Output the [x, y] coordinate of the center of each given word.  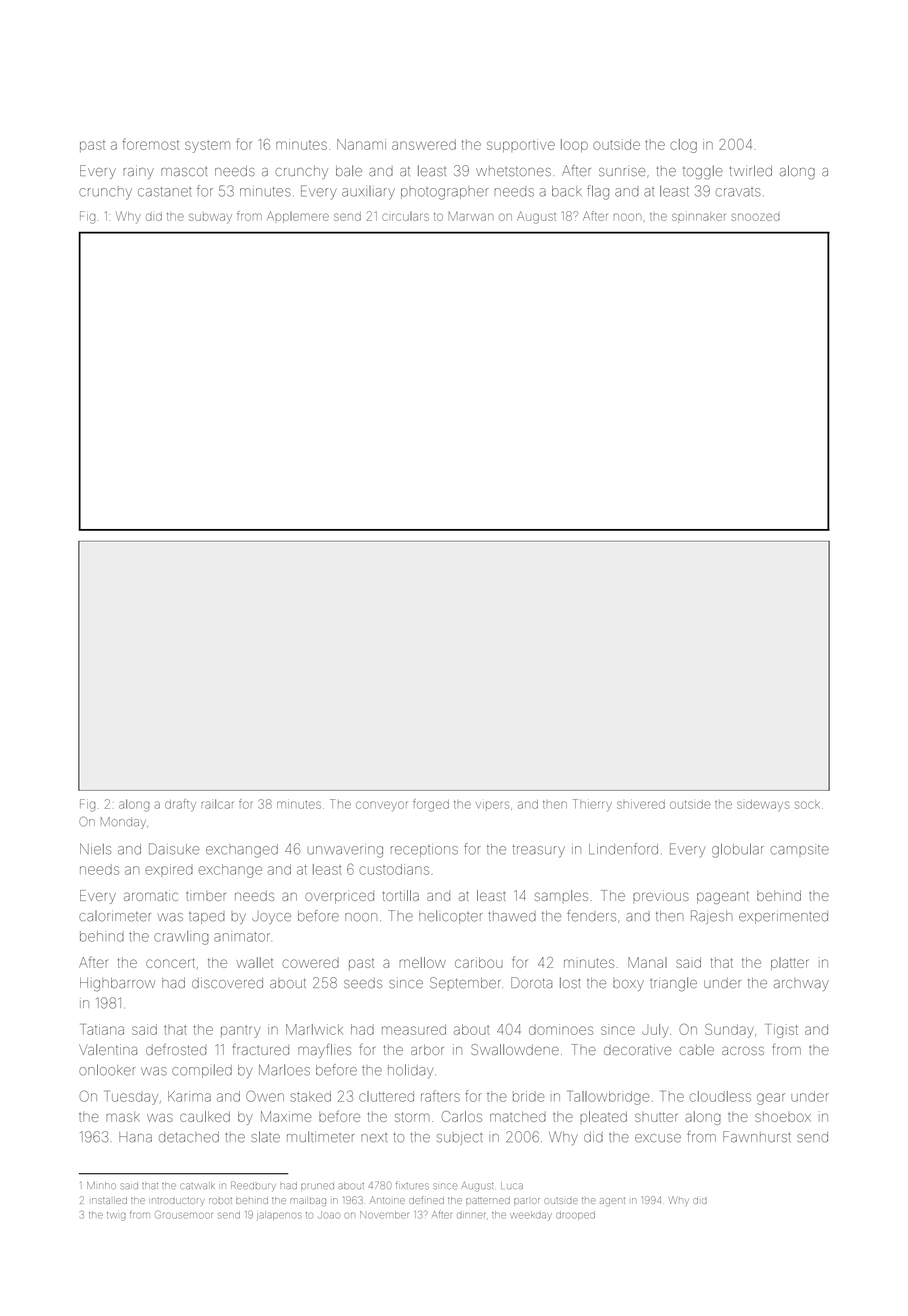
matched [518, 1116]
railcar [217, 804]
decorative [637, 1049]
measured [414, 1029]
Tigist [782, 1031]
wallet [254, 962]
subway [210, 218]
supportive [521, 145]
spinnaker [698, 216]
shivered [641, 804]
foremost [151, 144]
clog [683, 146]
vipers [492, 805]
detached [189, 1137]
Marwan [471, 216]
